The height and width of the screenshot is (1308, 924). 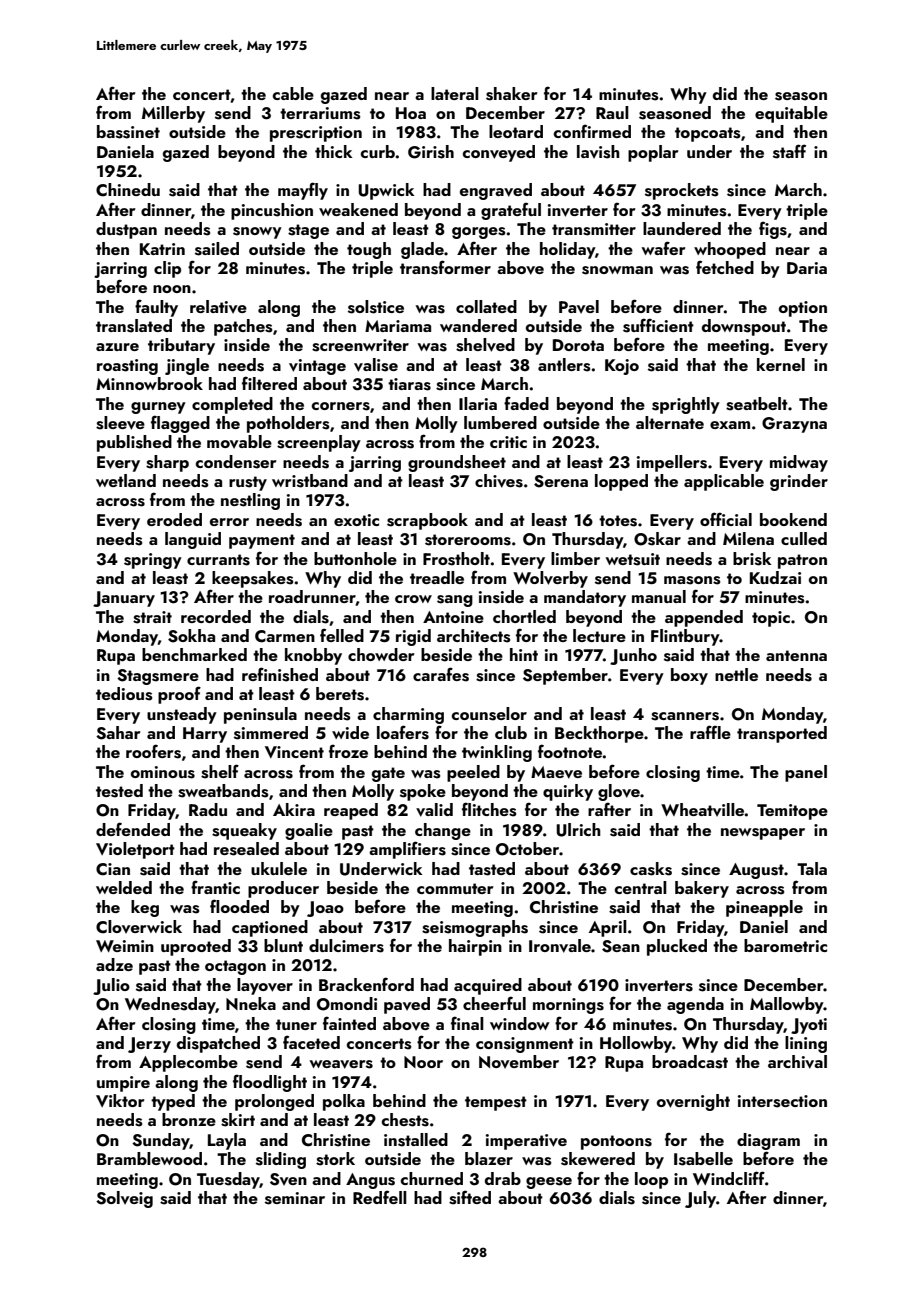 What do you see at coordinates (702, 889) in the screenshot?
I see `bakery` at bounding box center [702, 889].
